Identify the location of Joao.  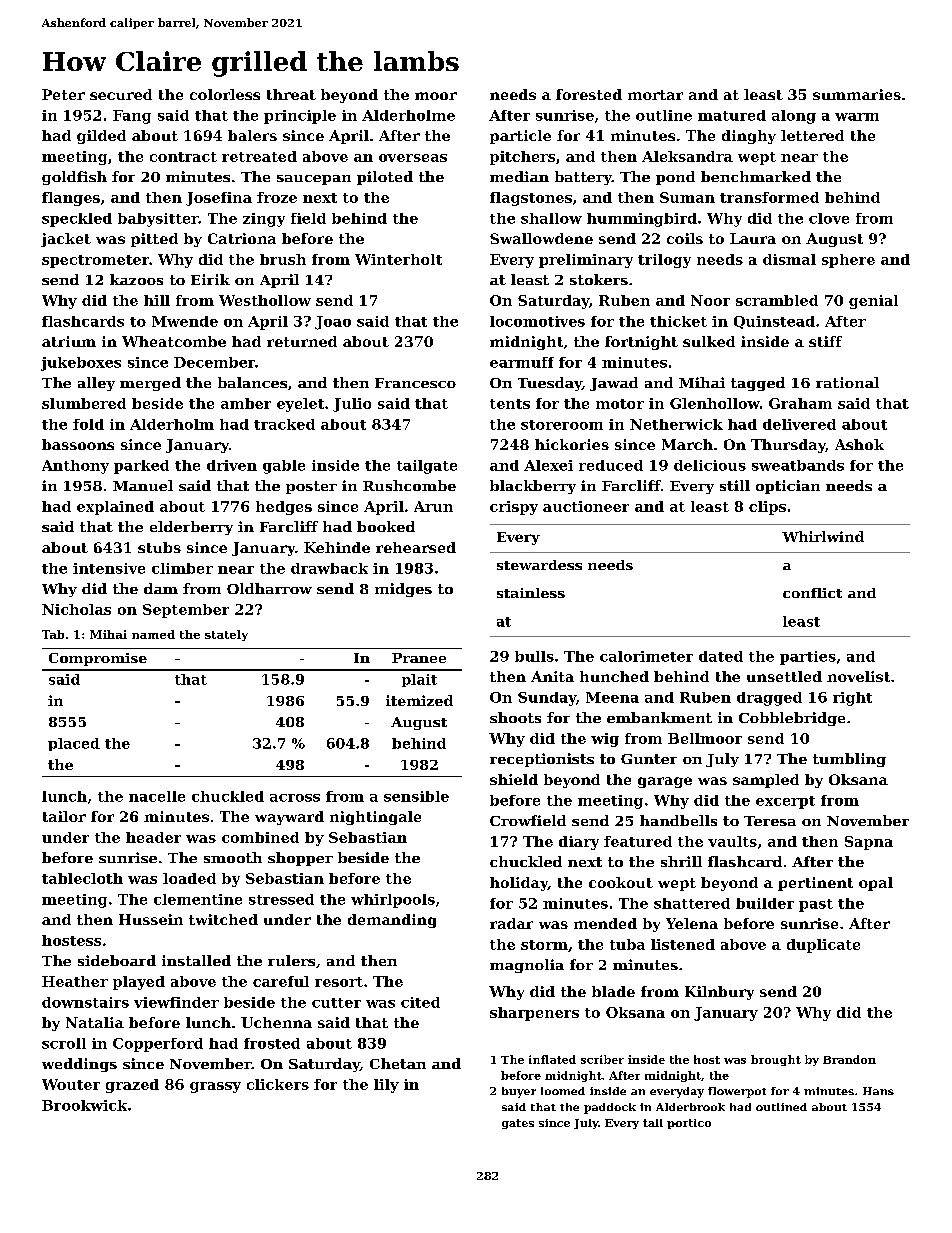
(333, 323).
